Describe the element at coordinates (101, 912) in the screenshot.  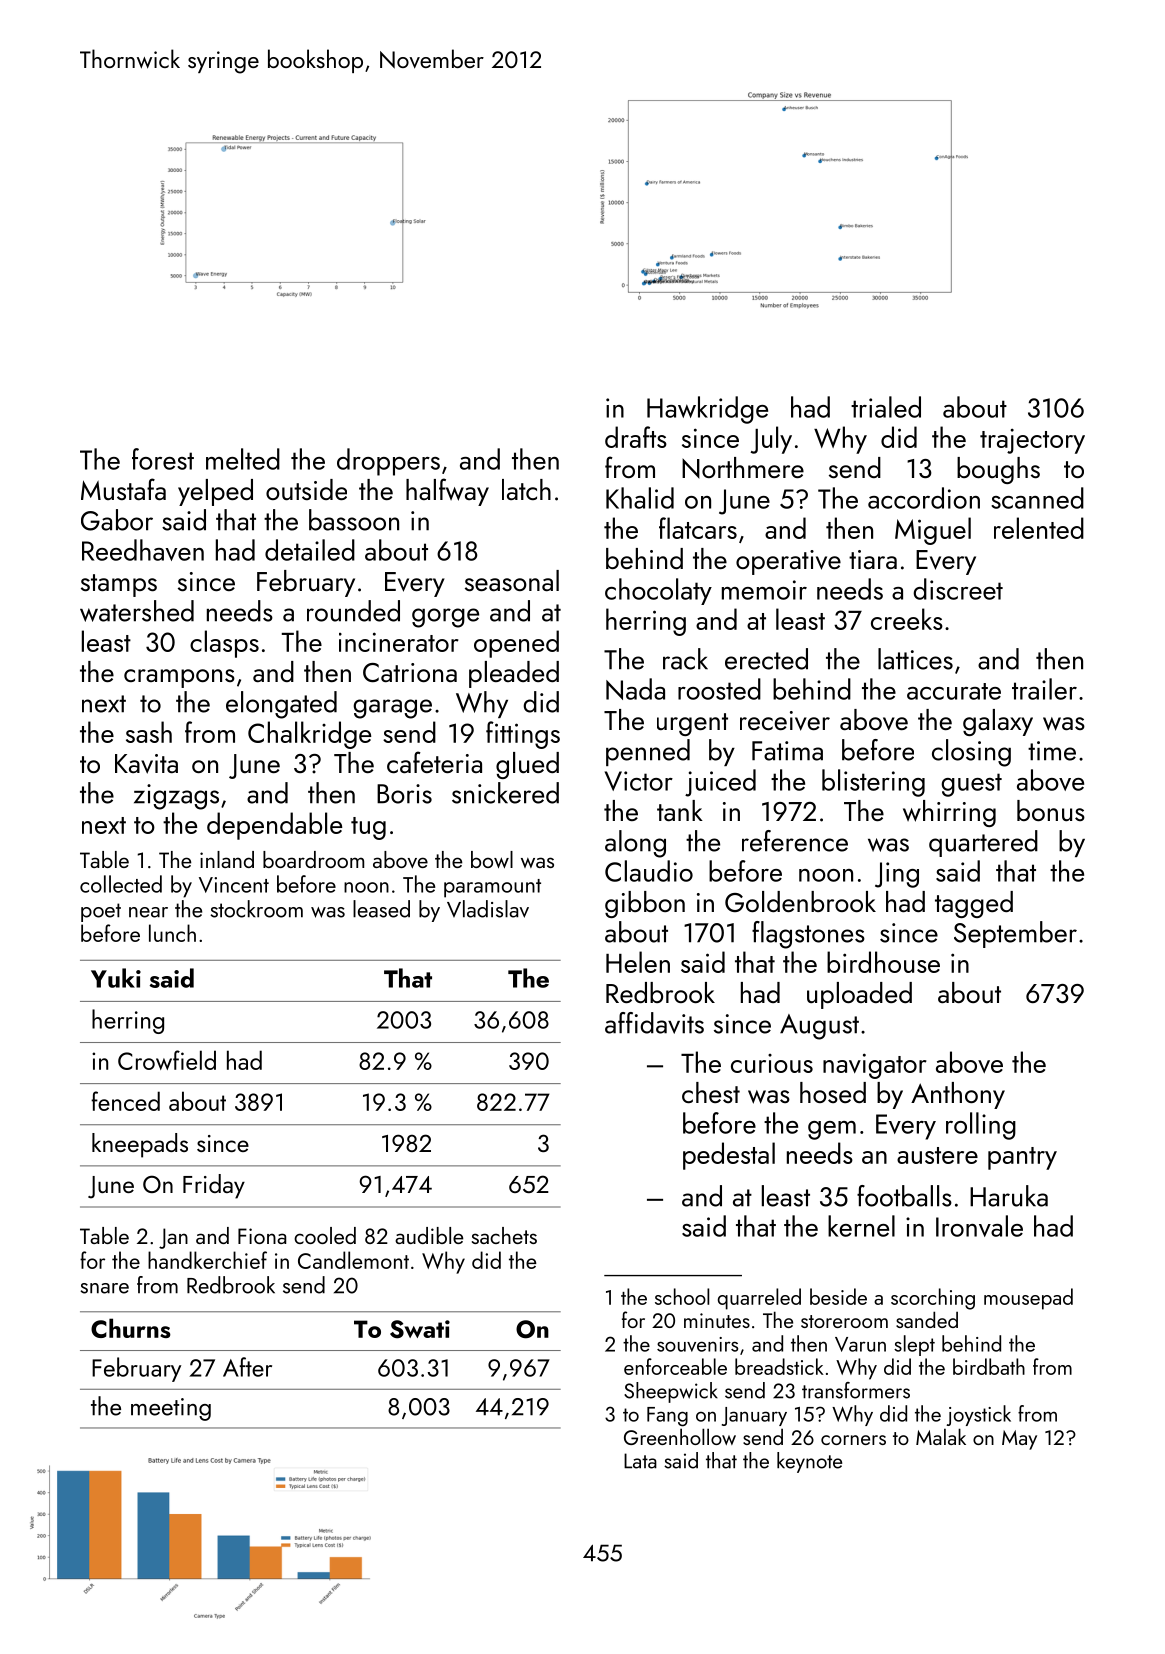
I see `poet` at that location.
